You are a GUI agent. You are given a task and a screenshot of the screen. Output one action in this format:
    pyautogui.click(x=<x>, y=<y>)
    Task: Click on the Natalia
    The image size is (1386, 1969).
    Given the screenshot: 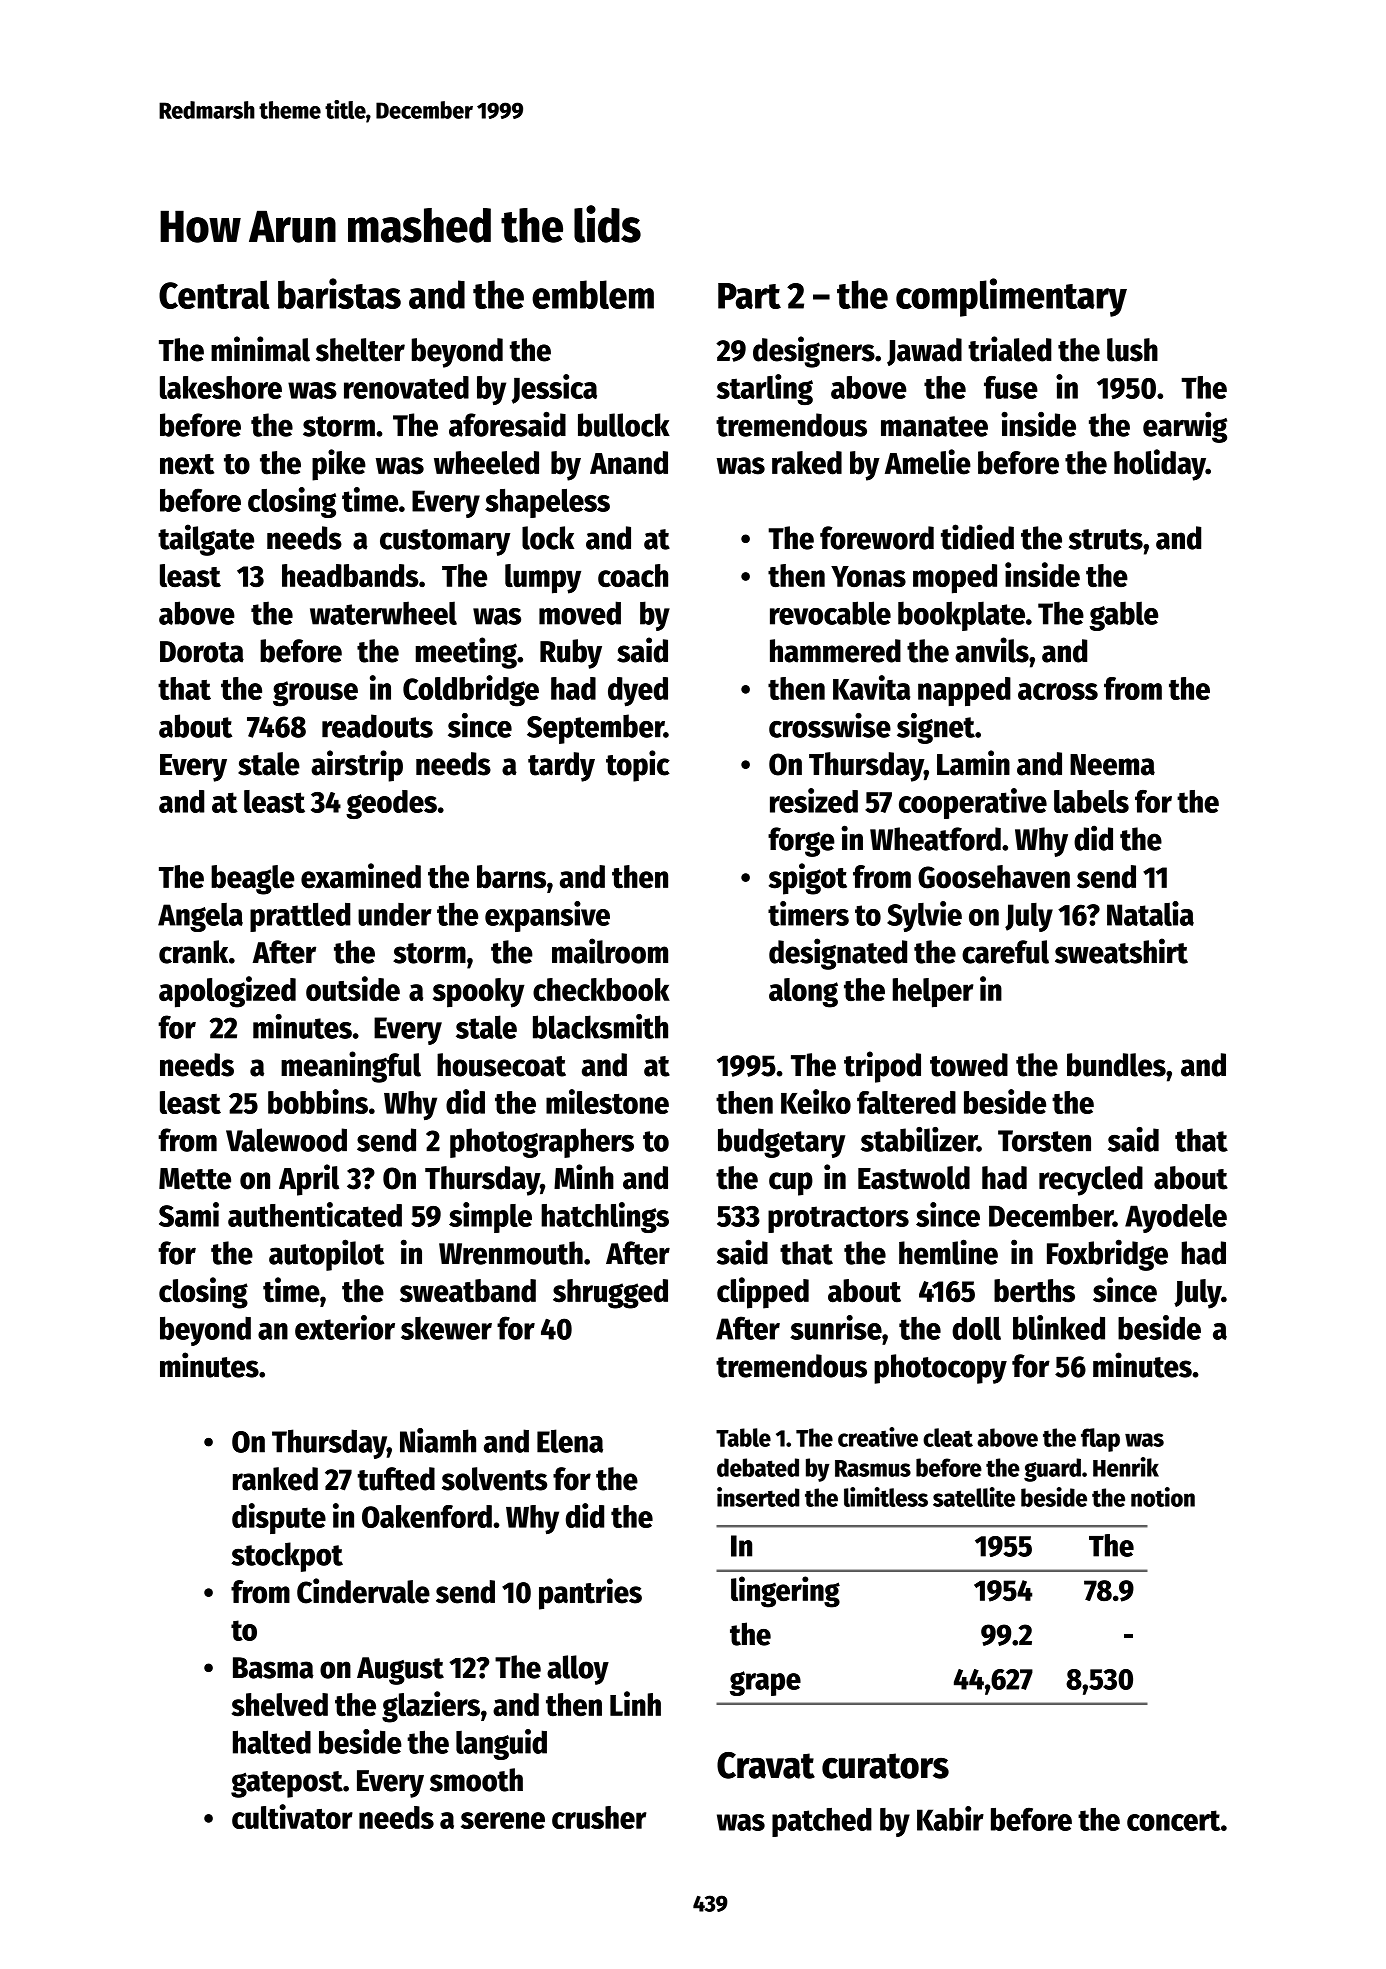 What is the action you would take?
    pyautogui.click(x=1150, y=913)
